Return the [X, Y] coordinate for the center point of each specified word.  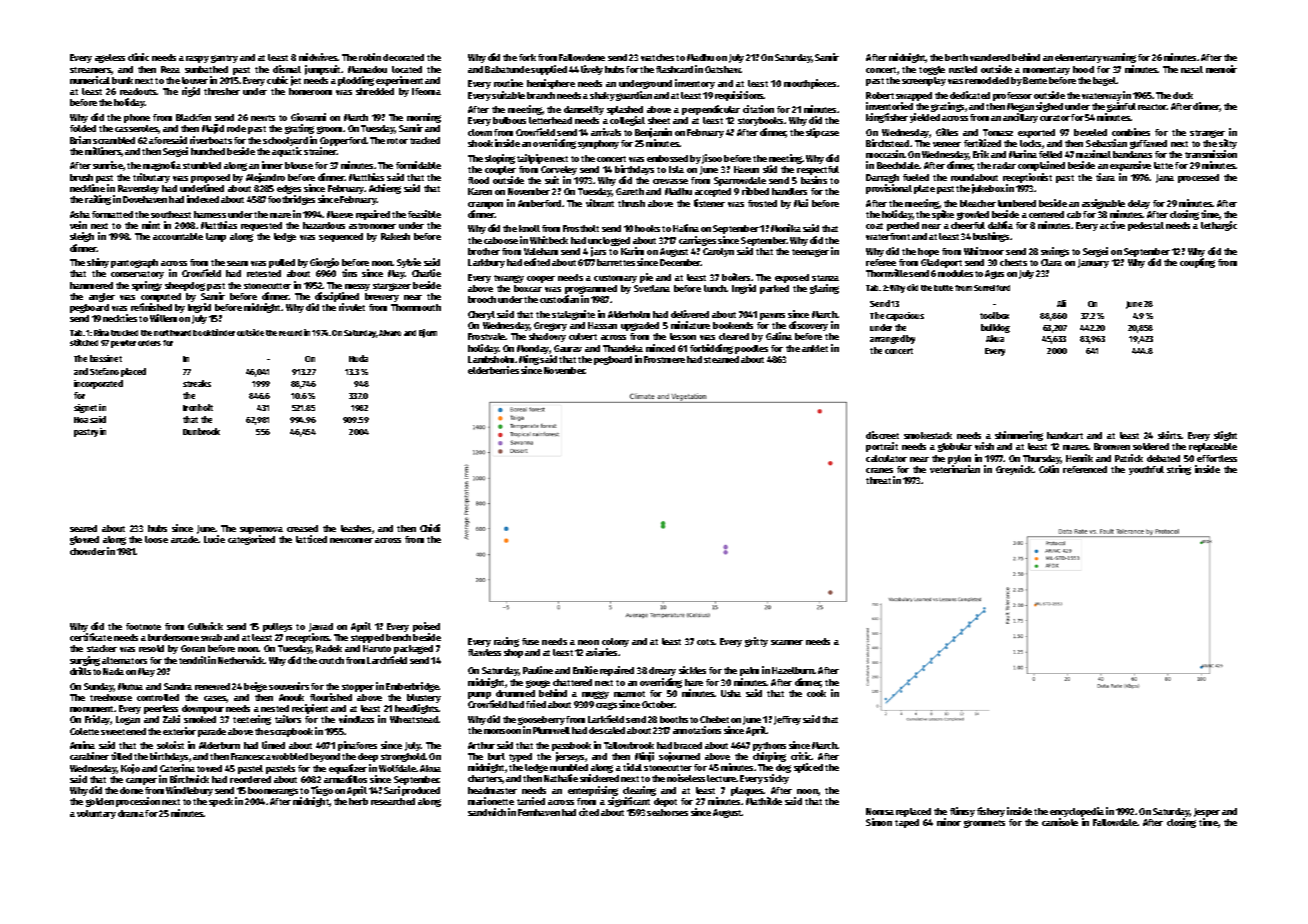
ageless [110, 58]
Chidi [430, 528]
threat [878, 480]
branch [541, 95]
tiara [1105, 177]
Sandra [178, 686]
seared [83, 528]
